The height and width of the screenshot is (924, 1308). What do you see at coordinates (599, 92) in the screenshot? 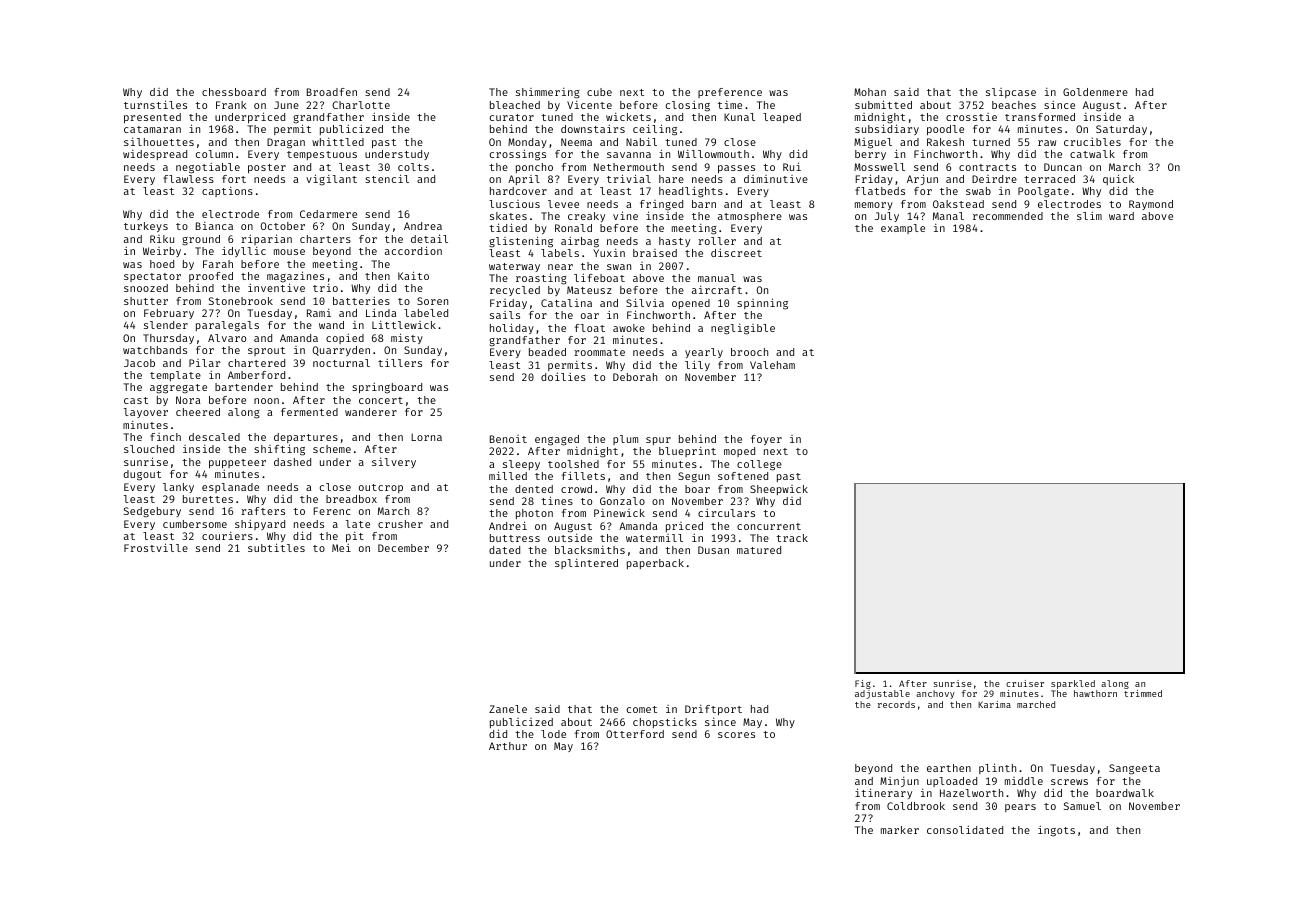
I see `cube` at bounding box center [599, 92].
